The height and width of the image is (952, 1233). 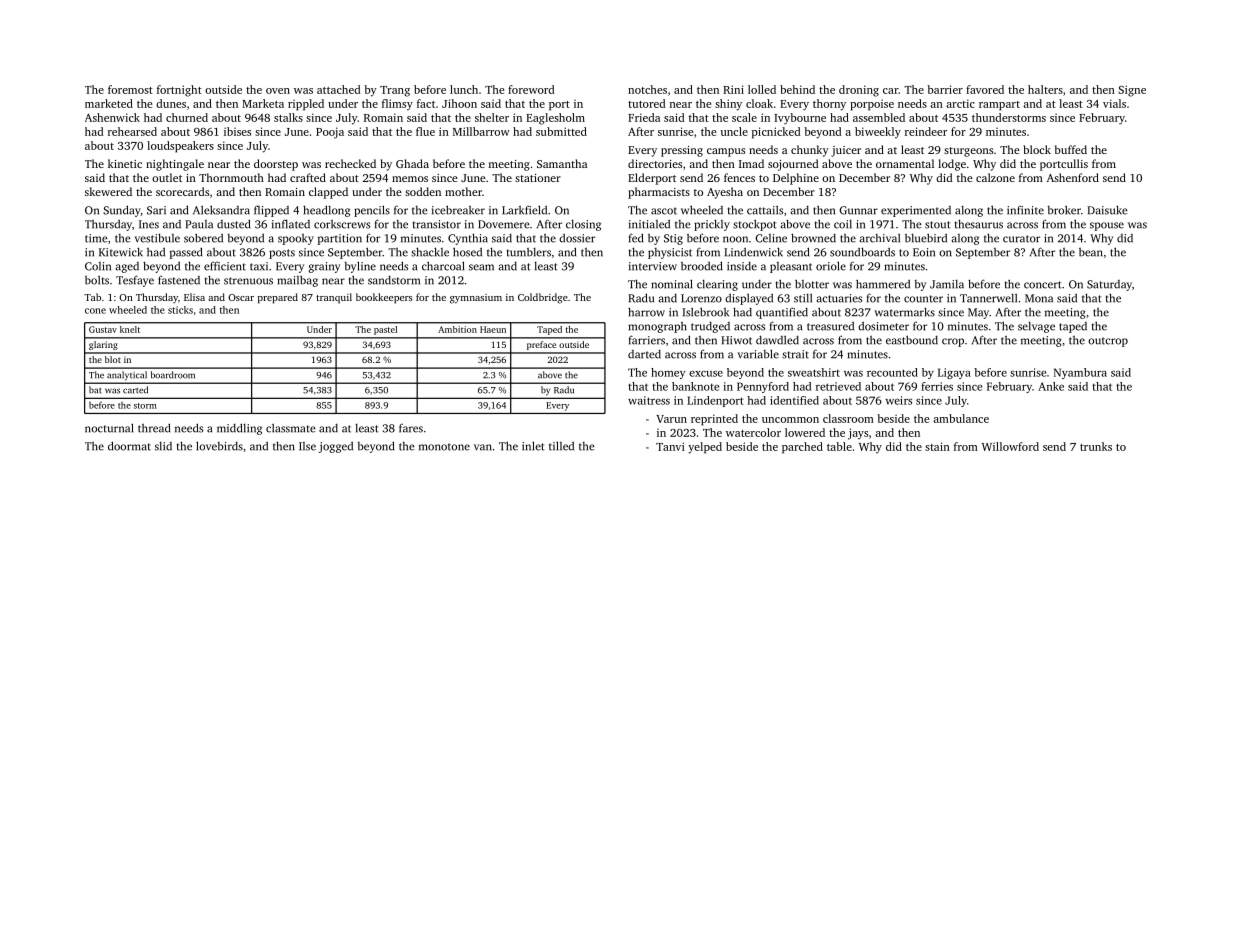 I want to click on waitress, so click(x=649, y=400).
